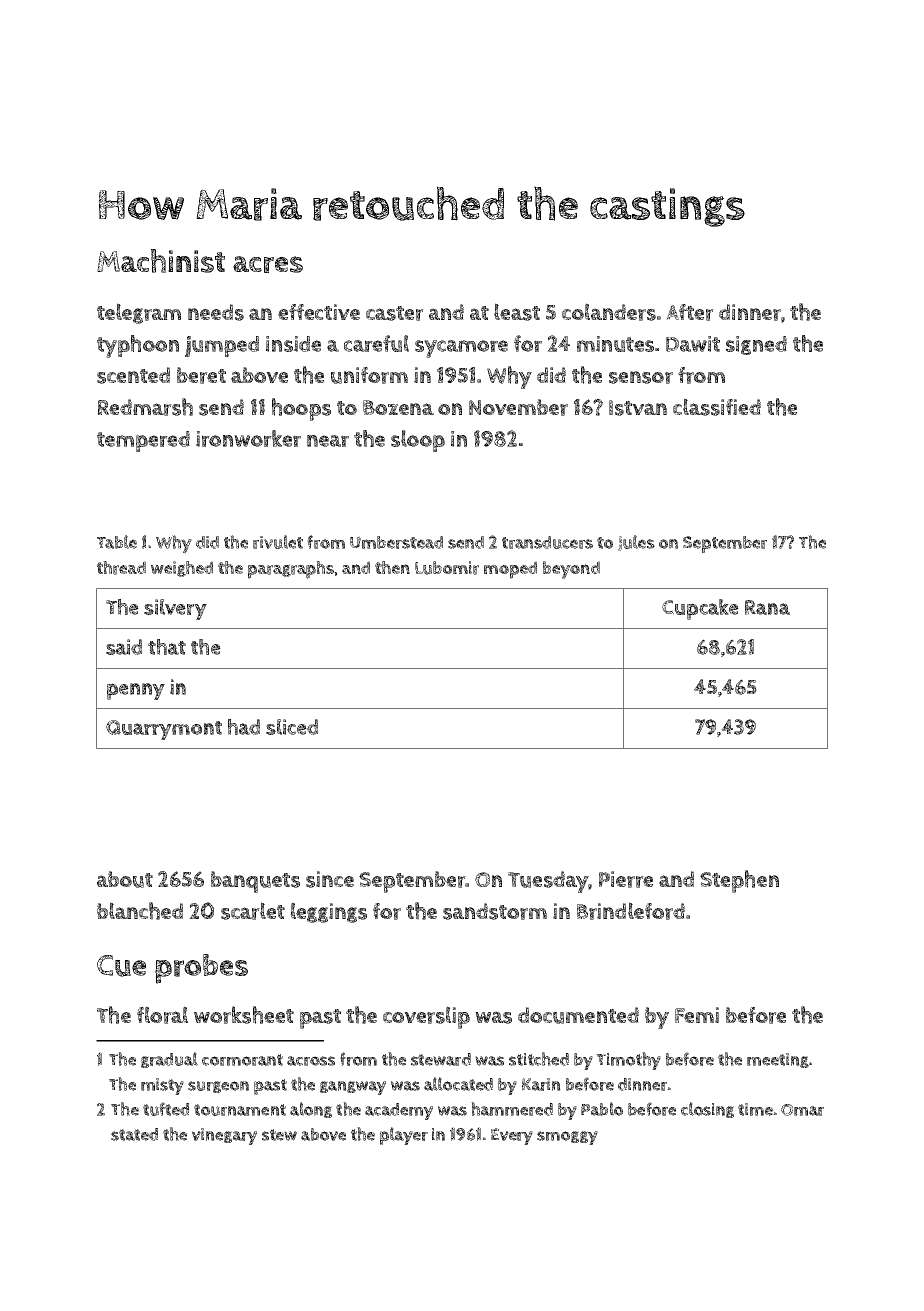 This document has height=1311, width=924. Describe the element at coordinates (767, 607) in the document. I see `Rana` at that location.
